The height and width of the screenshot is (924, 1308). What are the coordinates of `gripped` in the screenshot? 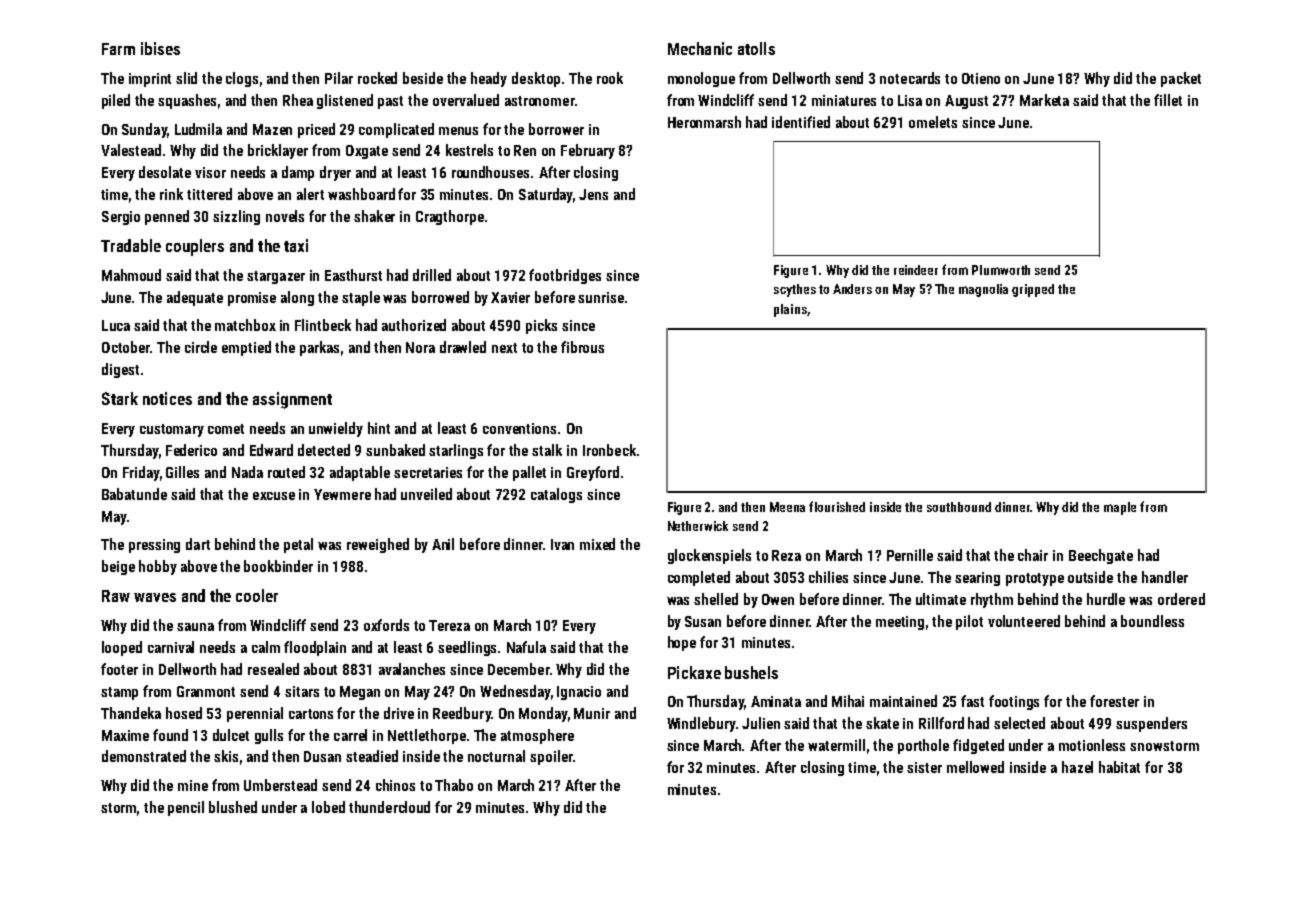 It's located at (1033, 290).
